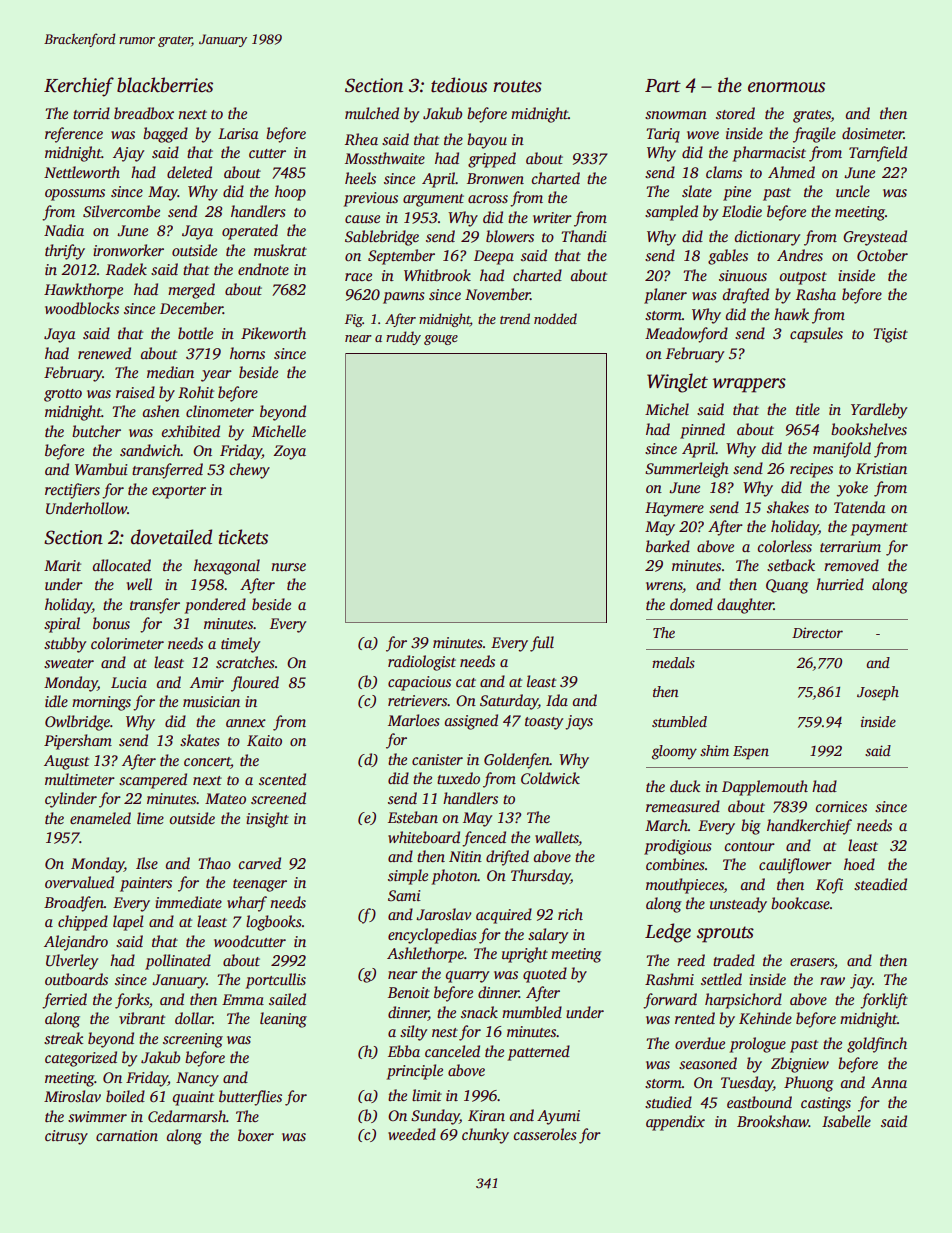  What do you see at coordinates (422, 663) in the screenshot?
I see `radiologist` at bounding box center [422, 663].
